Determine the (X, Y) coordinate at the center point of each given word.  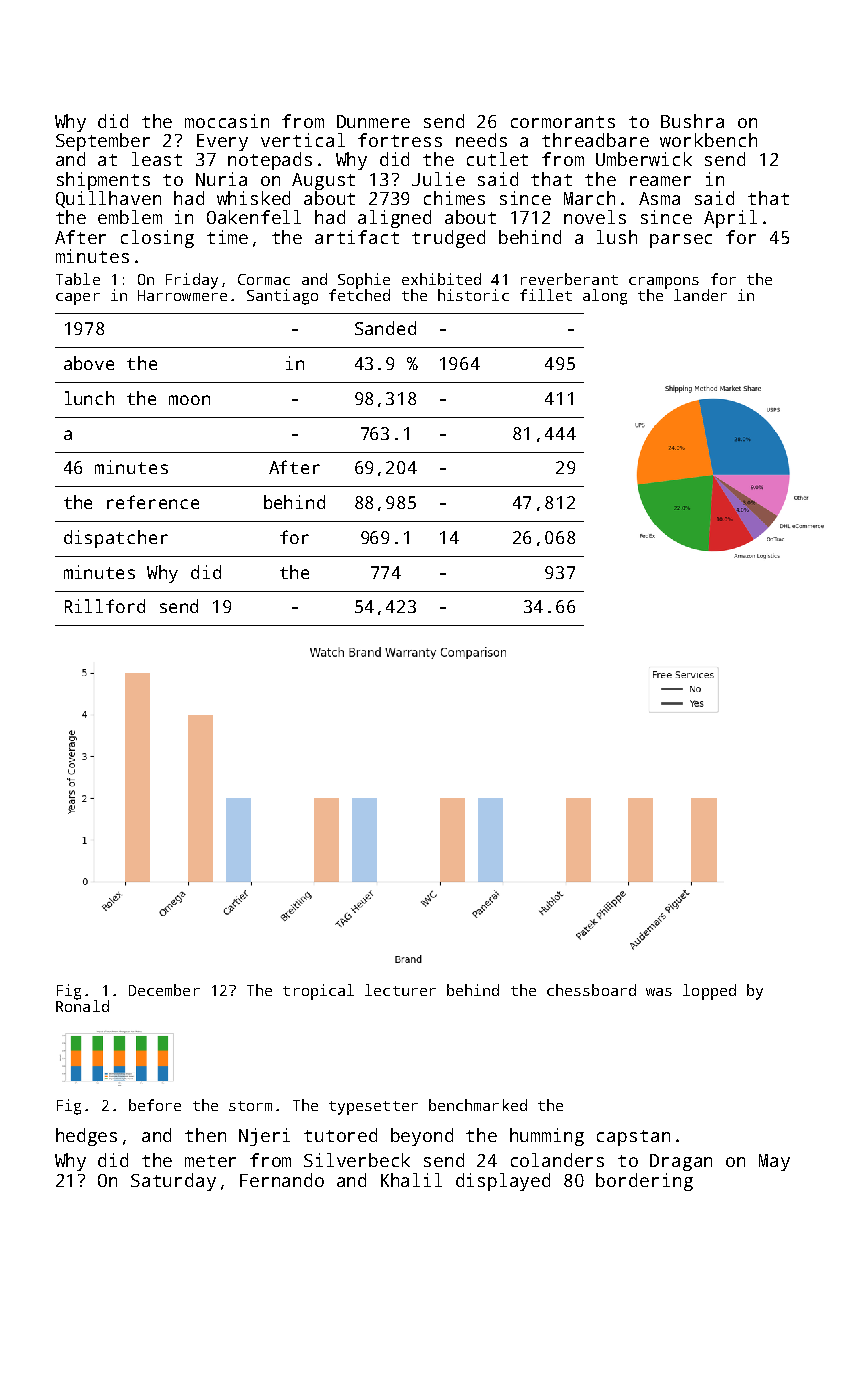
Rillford (105, 606)
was (659, 992)
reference (153, 502)
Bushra (692, 121)
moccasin (227, 121)
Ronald (82, 1006)
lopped (709, 992)
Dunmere (373, 121)
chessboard (591, 990)
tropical (318, 992)
